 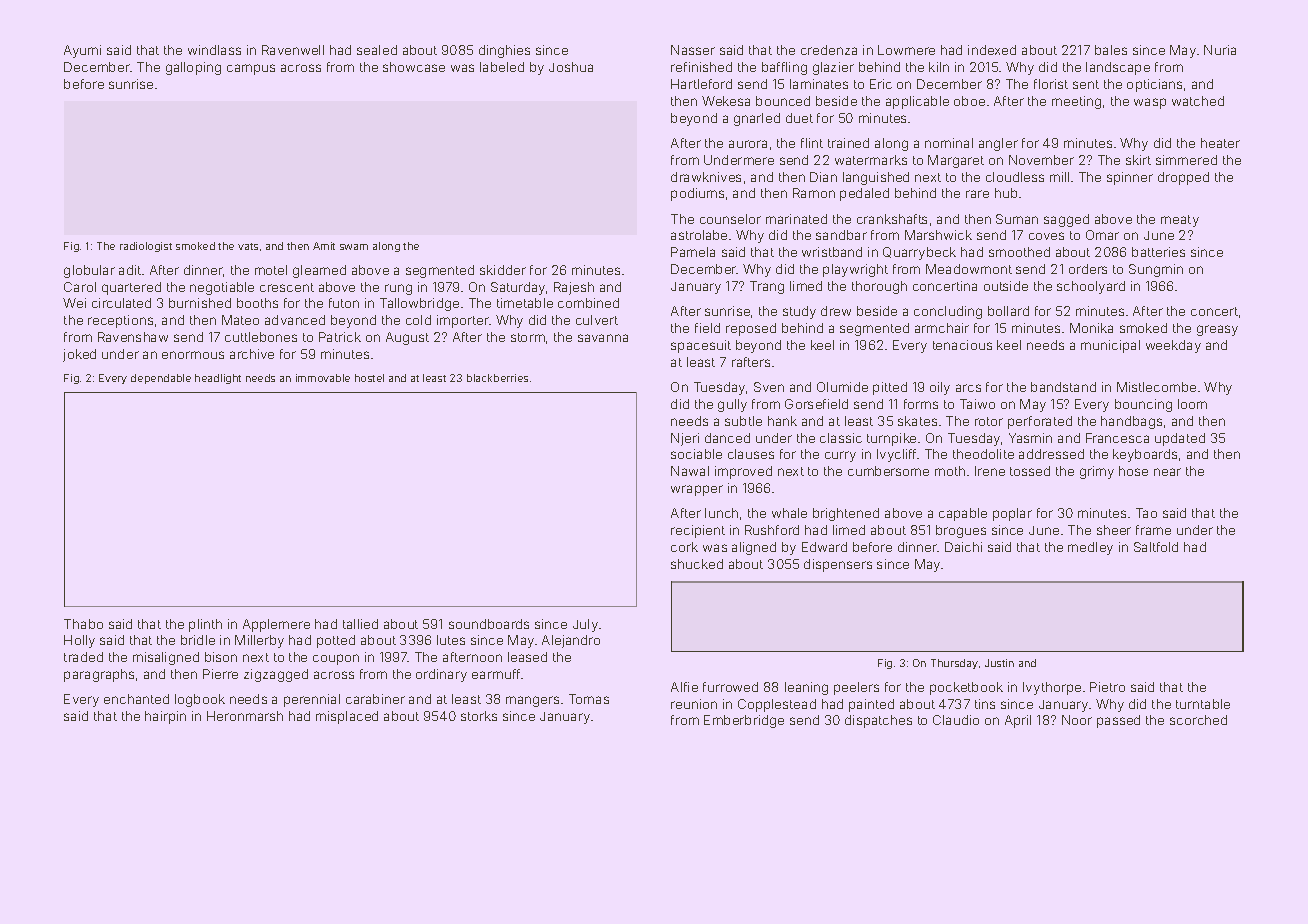 I want to click on Hartleford, so click(x=701, y=84).
